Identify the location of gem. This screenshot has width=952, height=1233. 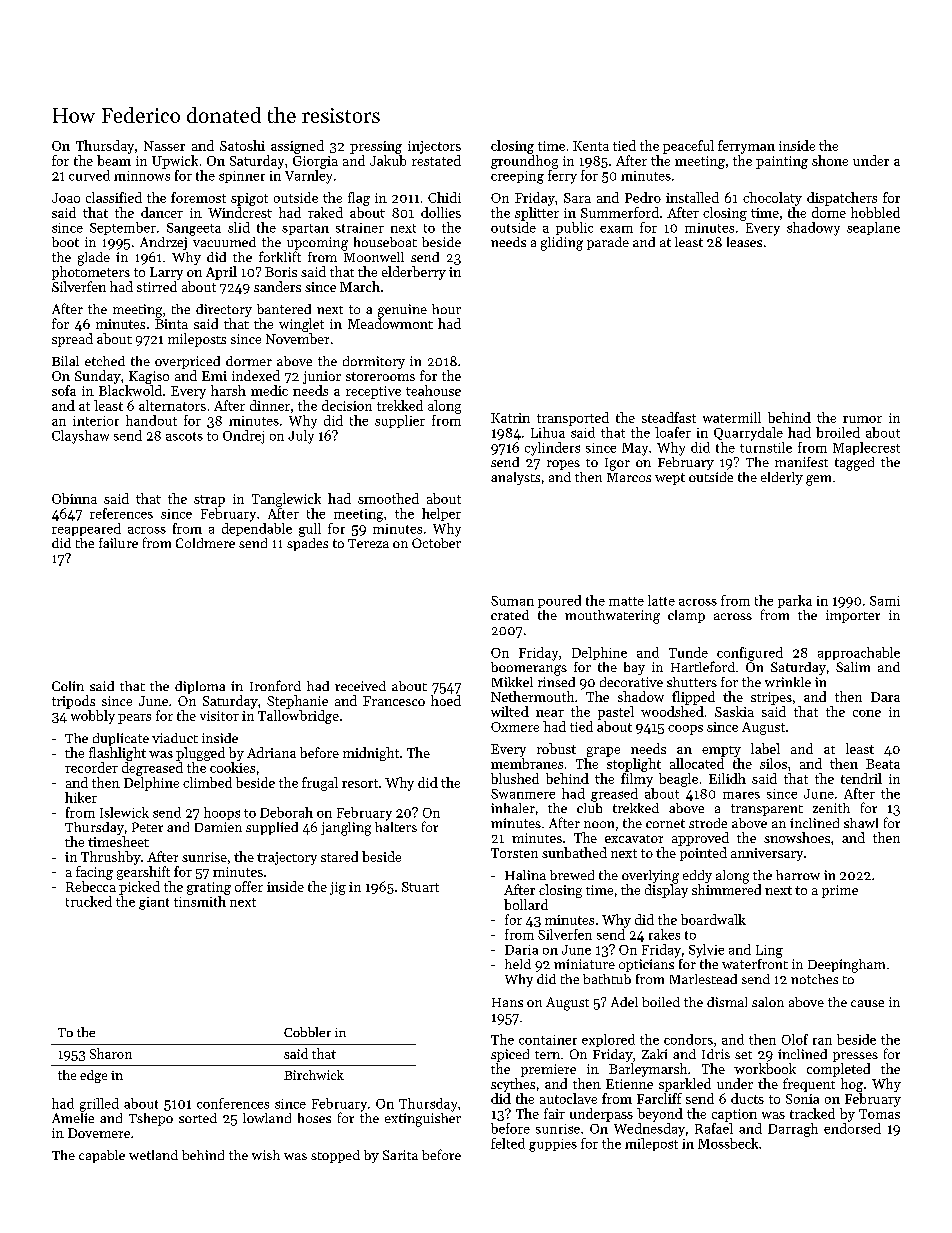
(818, 480).
